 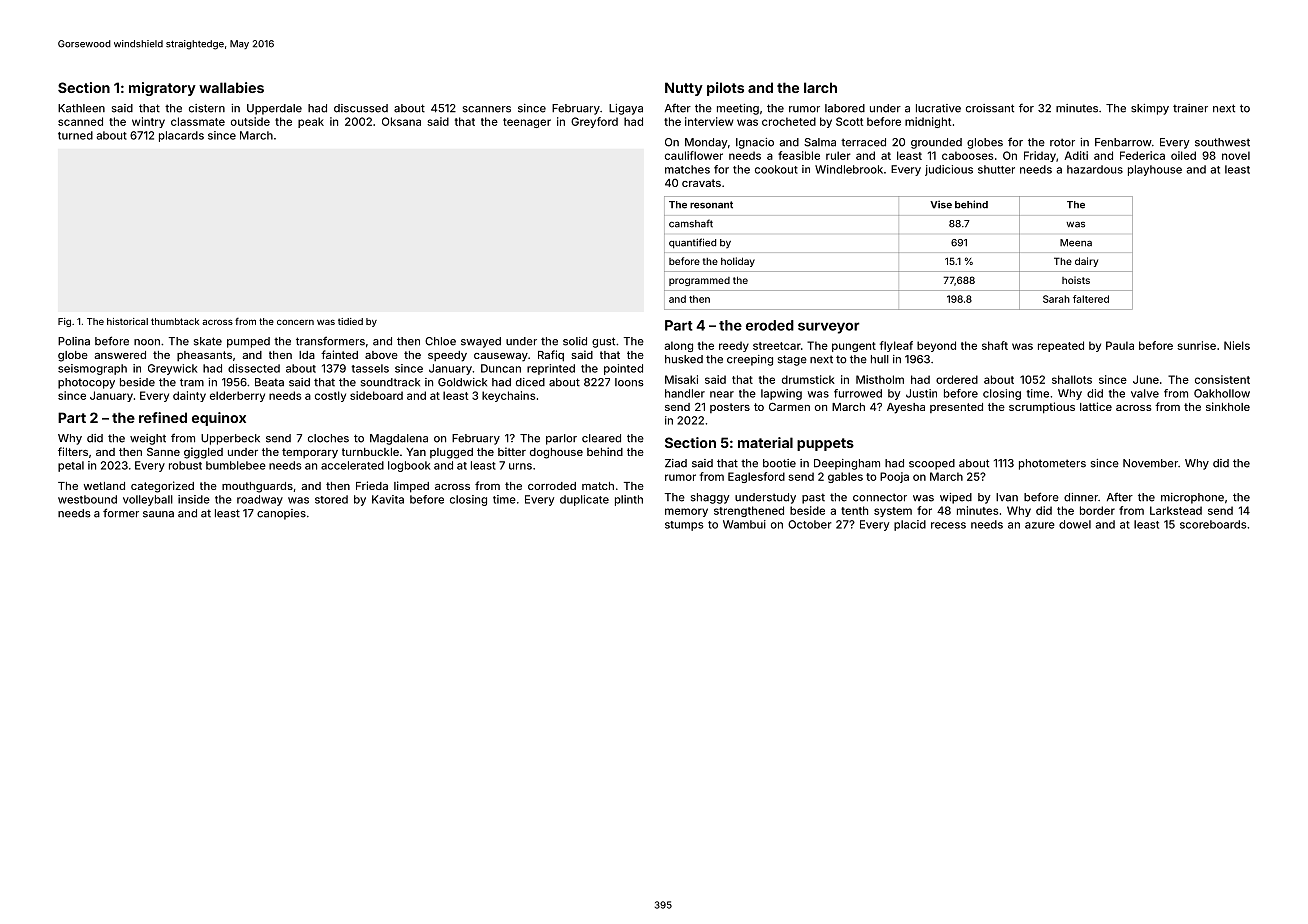 I want to click on southwest, so click(x=1222, y=142).
